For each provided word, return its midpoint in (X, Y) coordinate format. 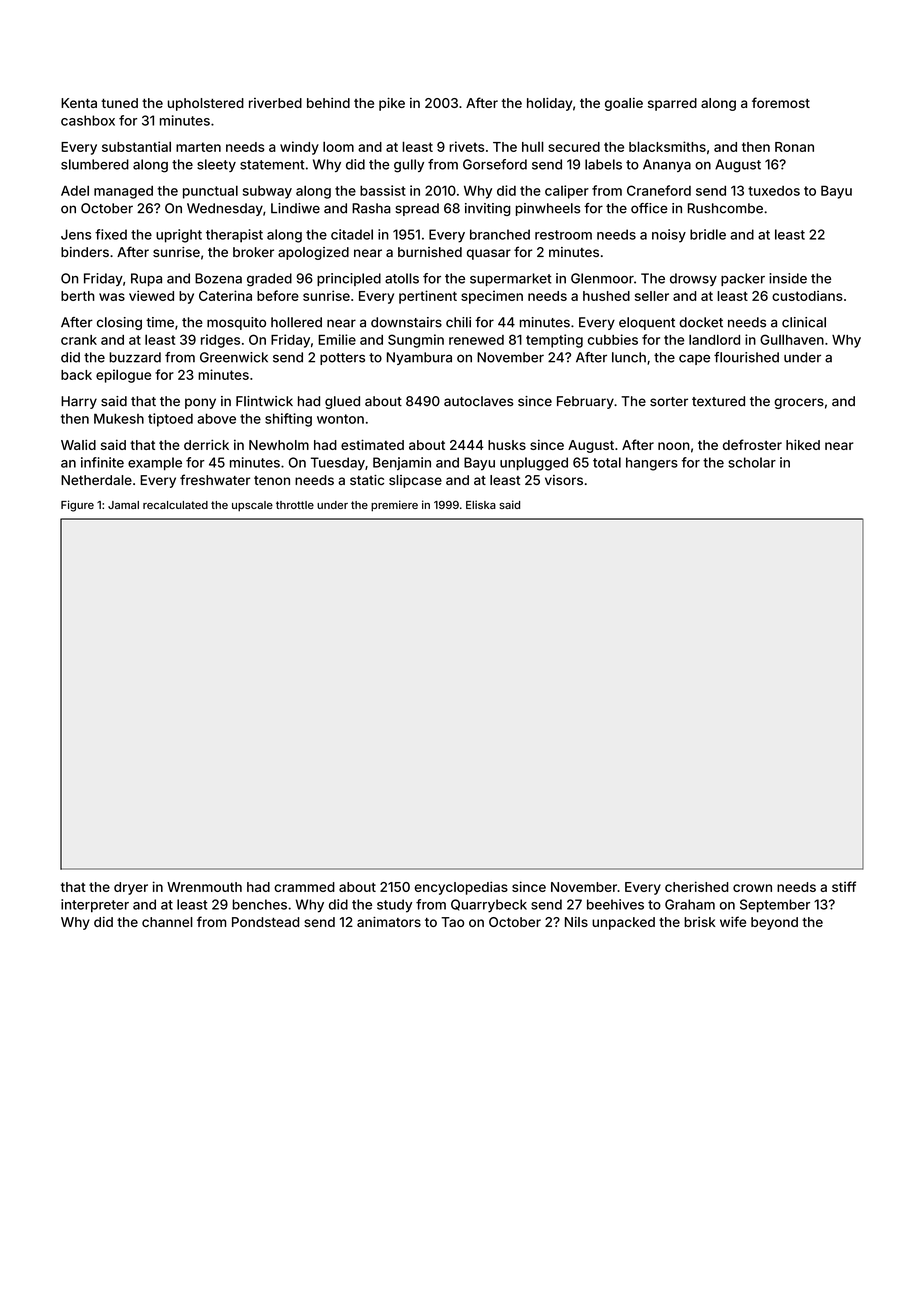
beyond (774, 923)
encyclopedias (461, 888)
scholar (752, 462)
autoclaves (478, 401)
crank (79, 340)
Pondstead (265, 922)
